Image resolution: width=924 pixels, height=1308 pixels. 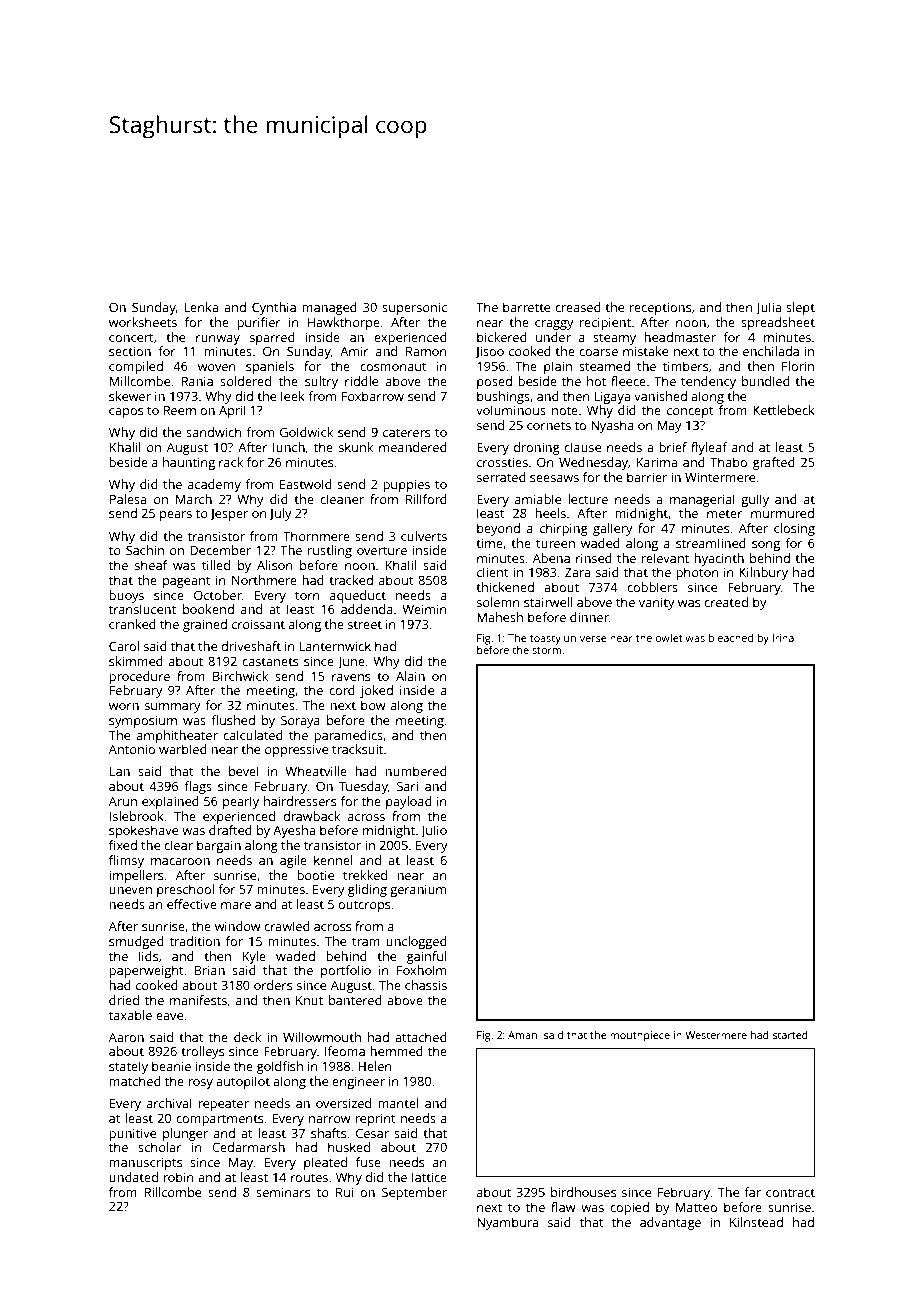 What do you see at coordinates (585, 638) in the screenshot?
I see `universe` at bounding box center [585, 638].
